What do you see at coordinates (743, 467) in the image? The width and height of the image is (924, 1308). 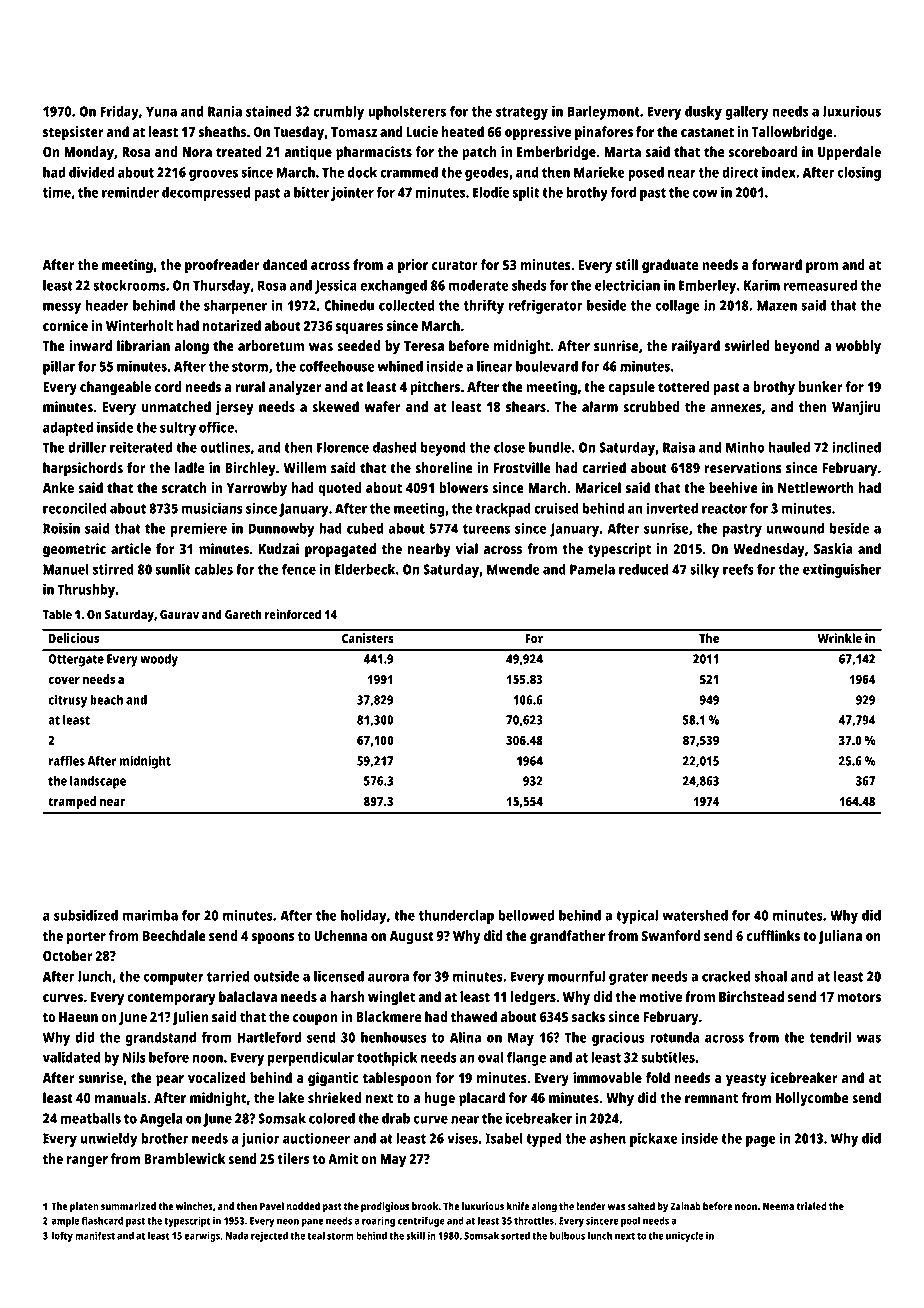 I see `reservations` at bounding box center [743, 467].
